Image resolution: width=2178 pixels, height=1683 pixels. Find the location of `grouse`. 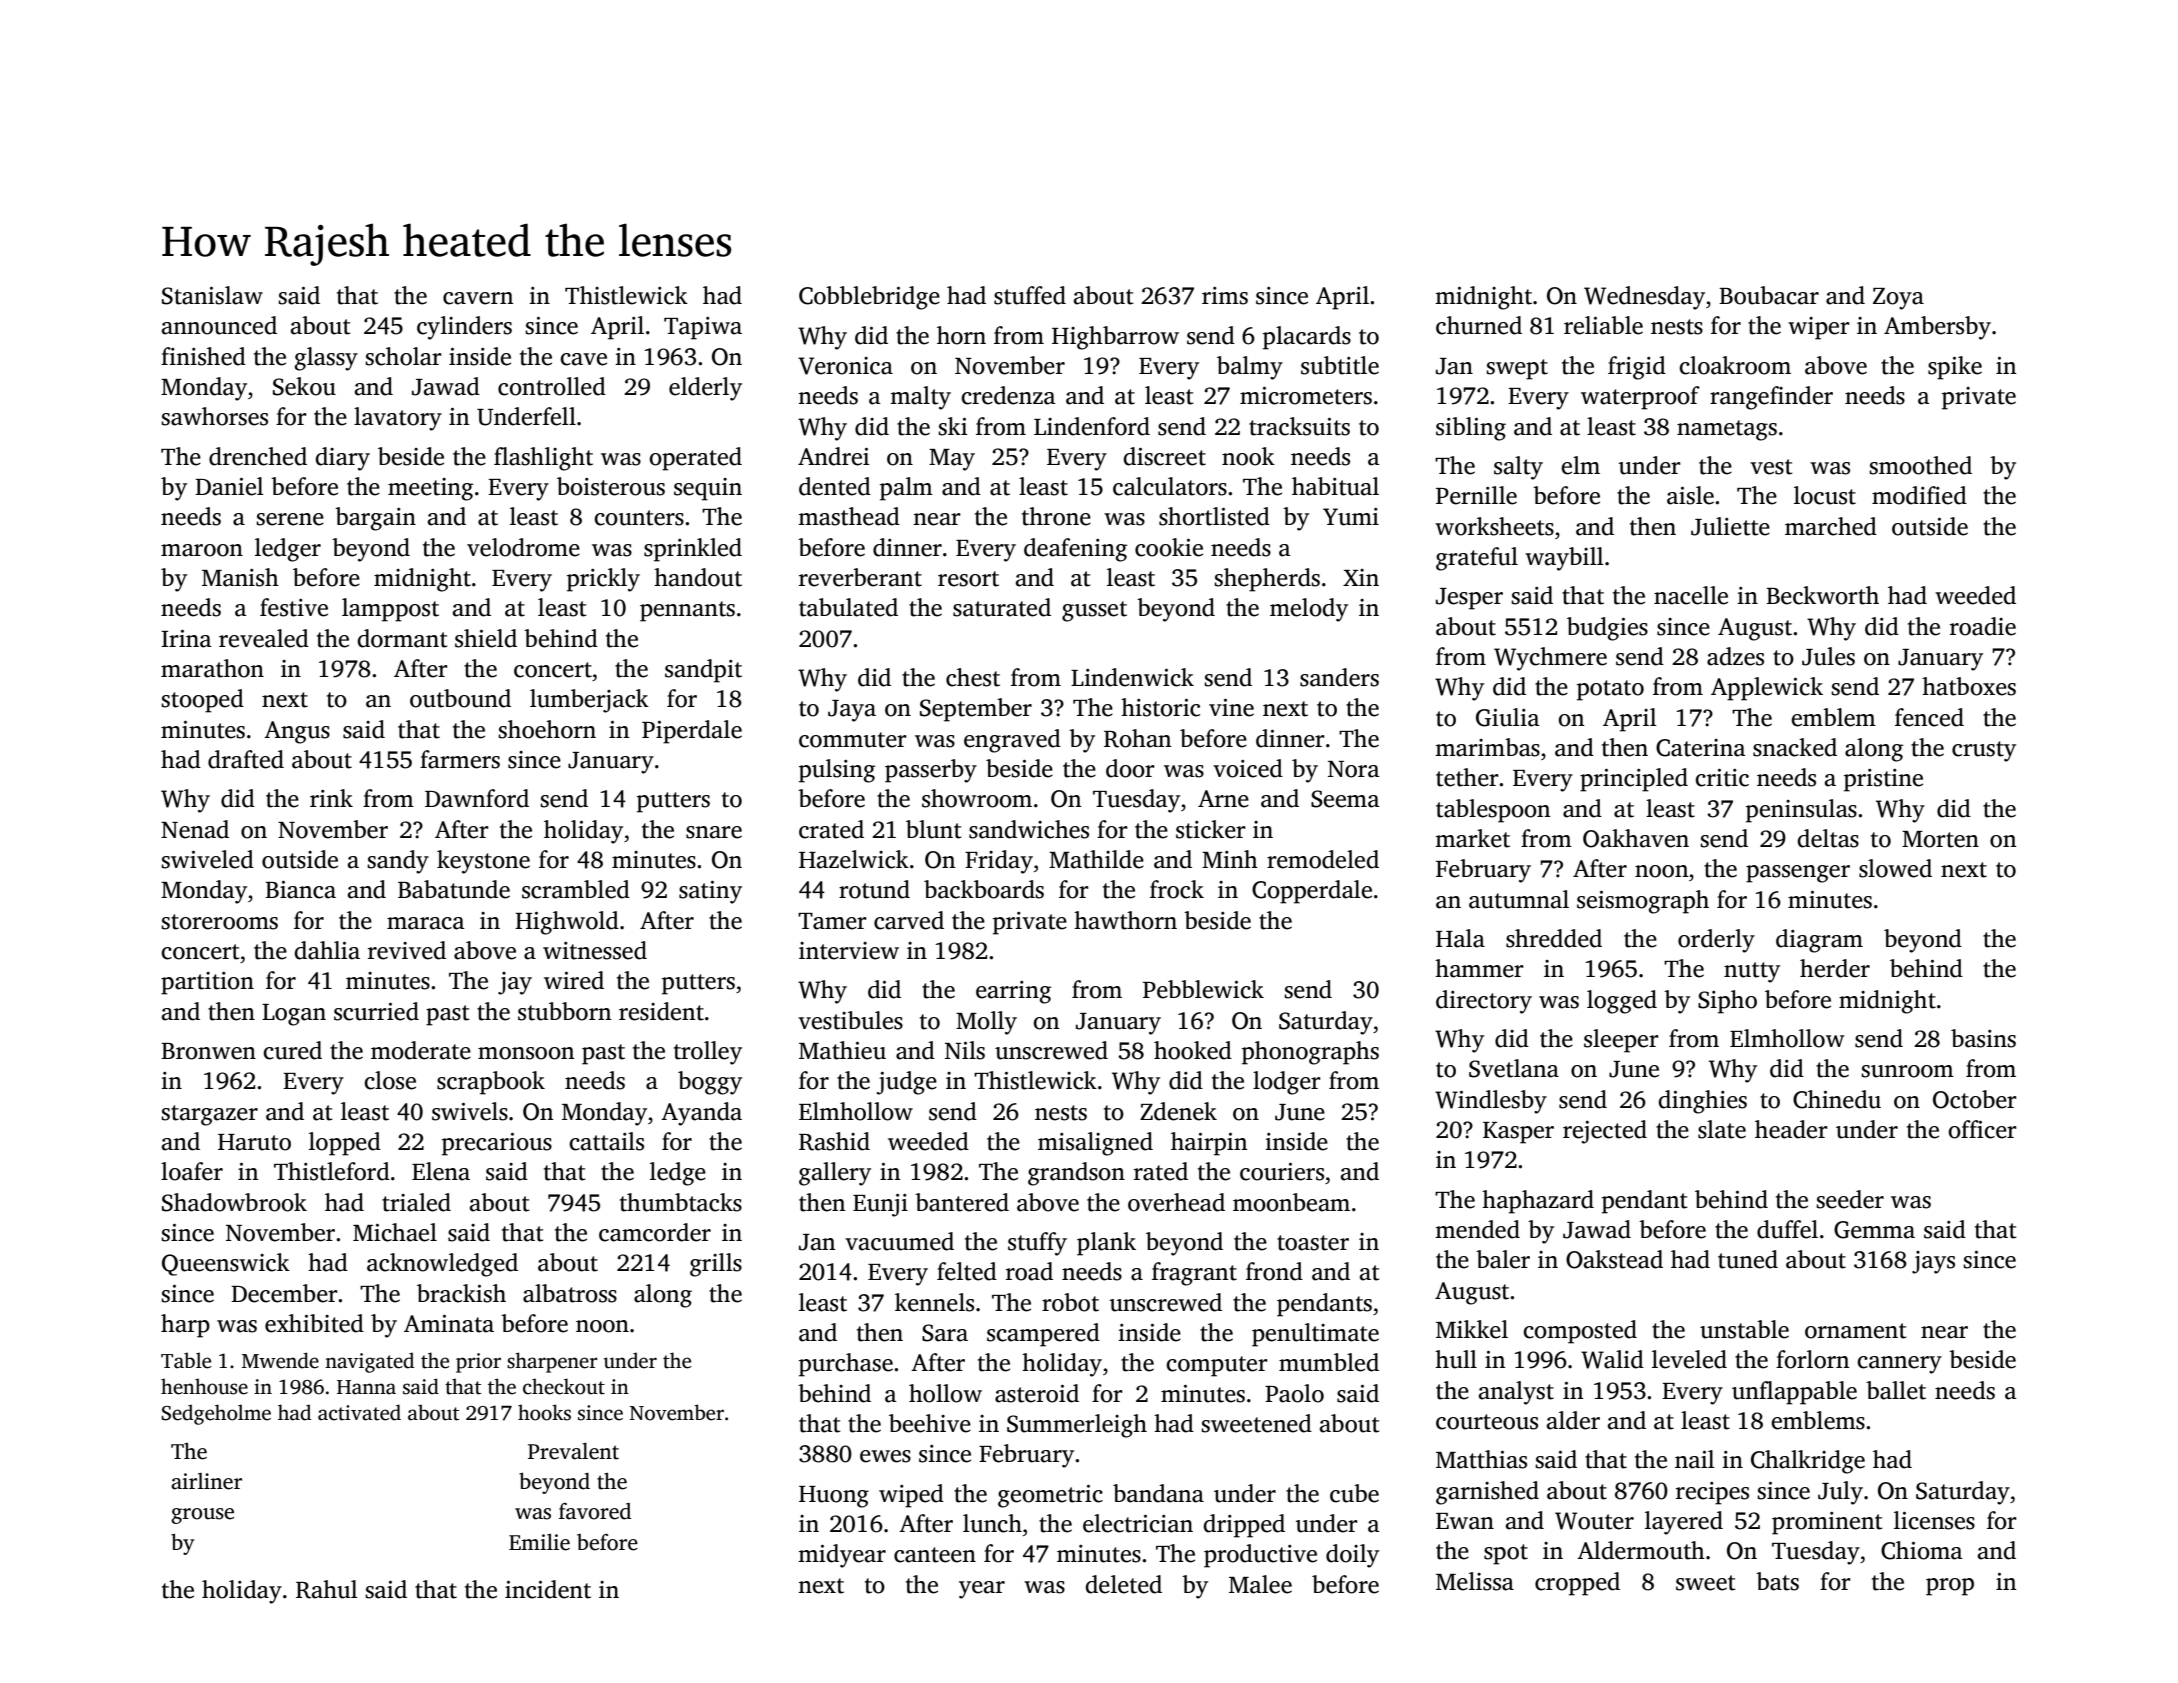

grouse is located at coordinates (202, 1516).
